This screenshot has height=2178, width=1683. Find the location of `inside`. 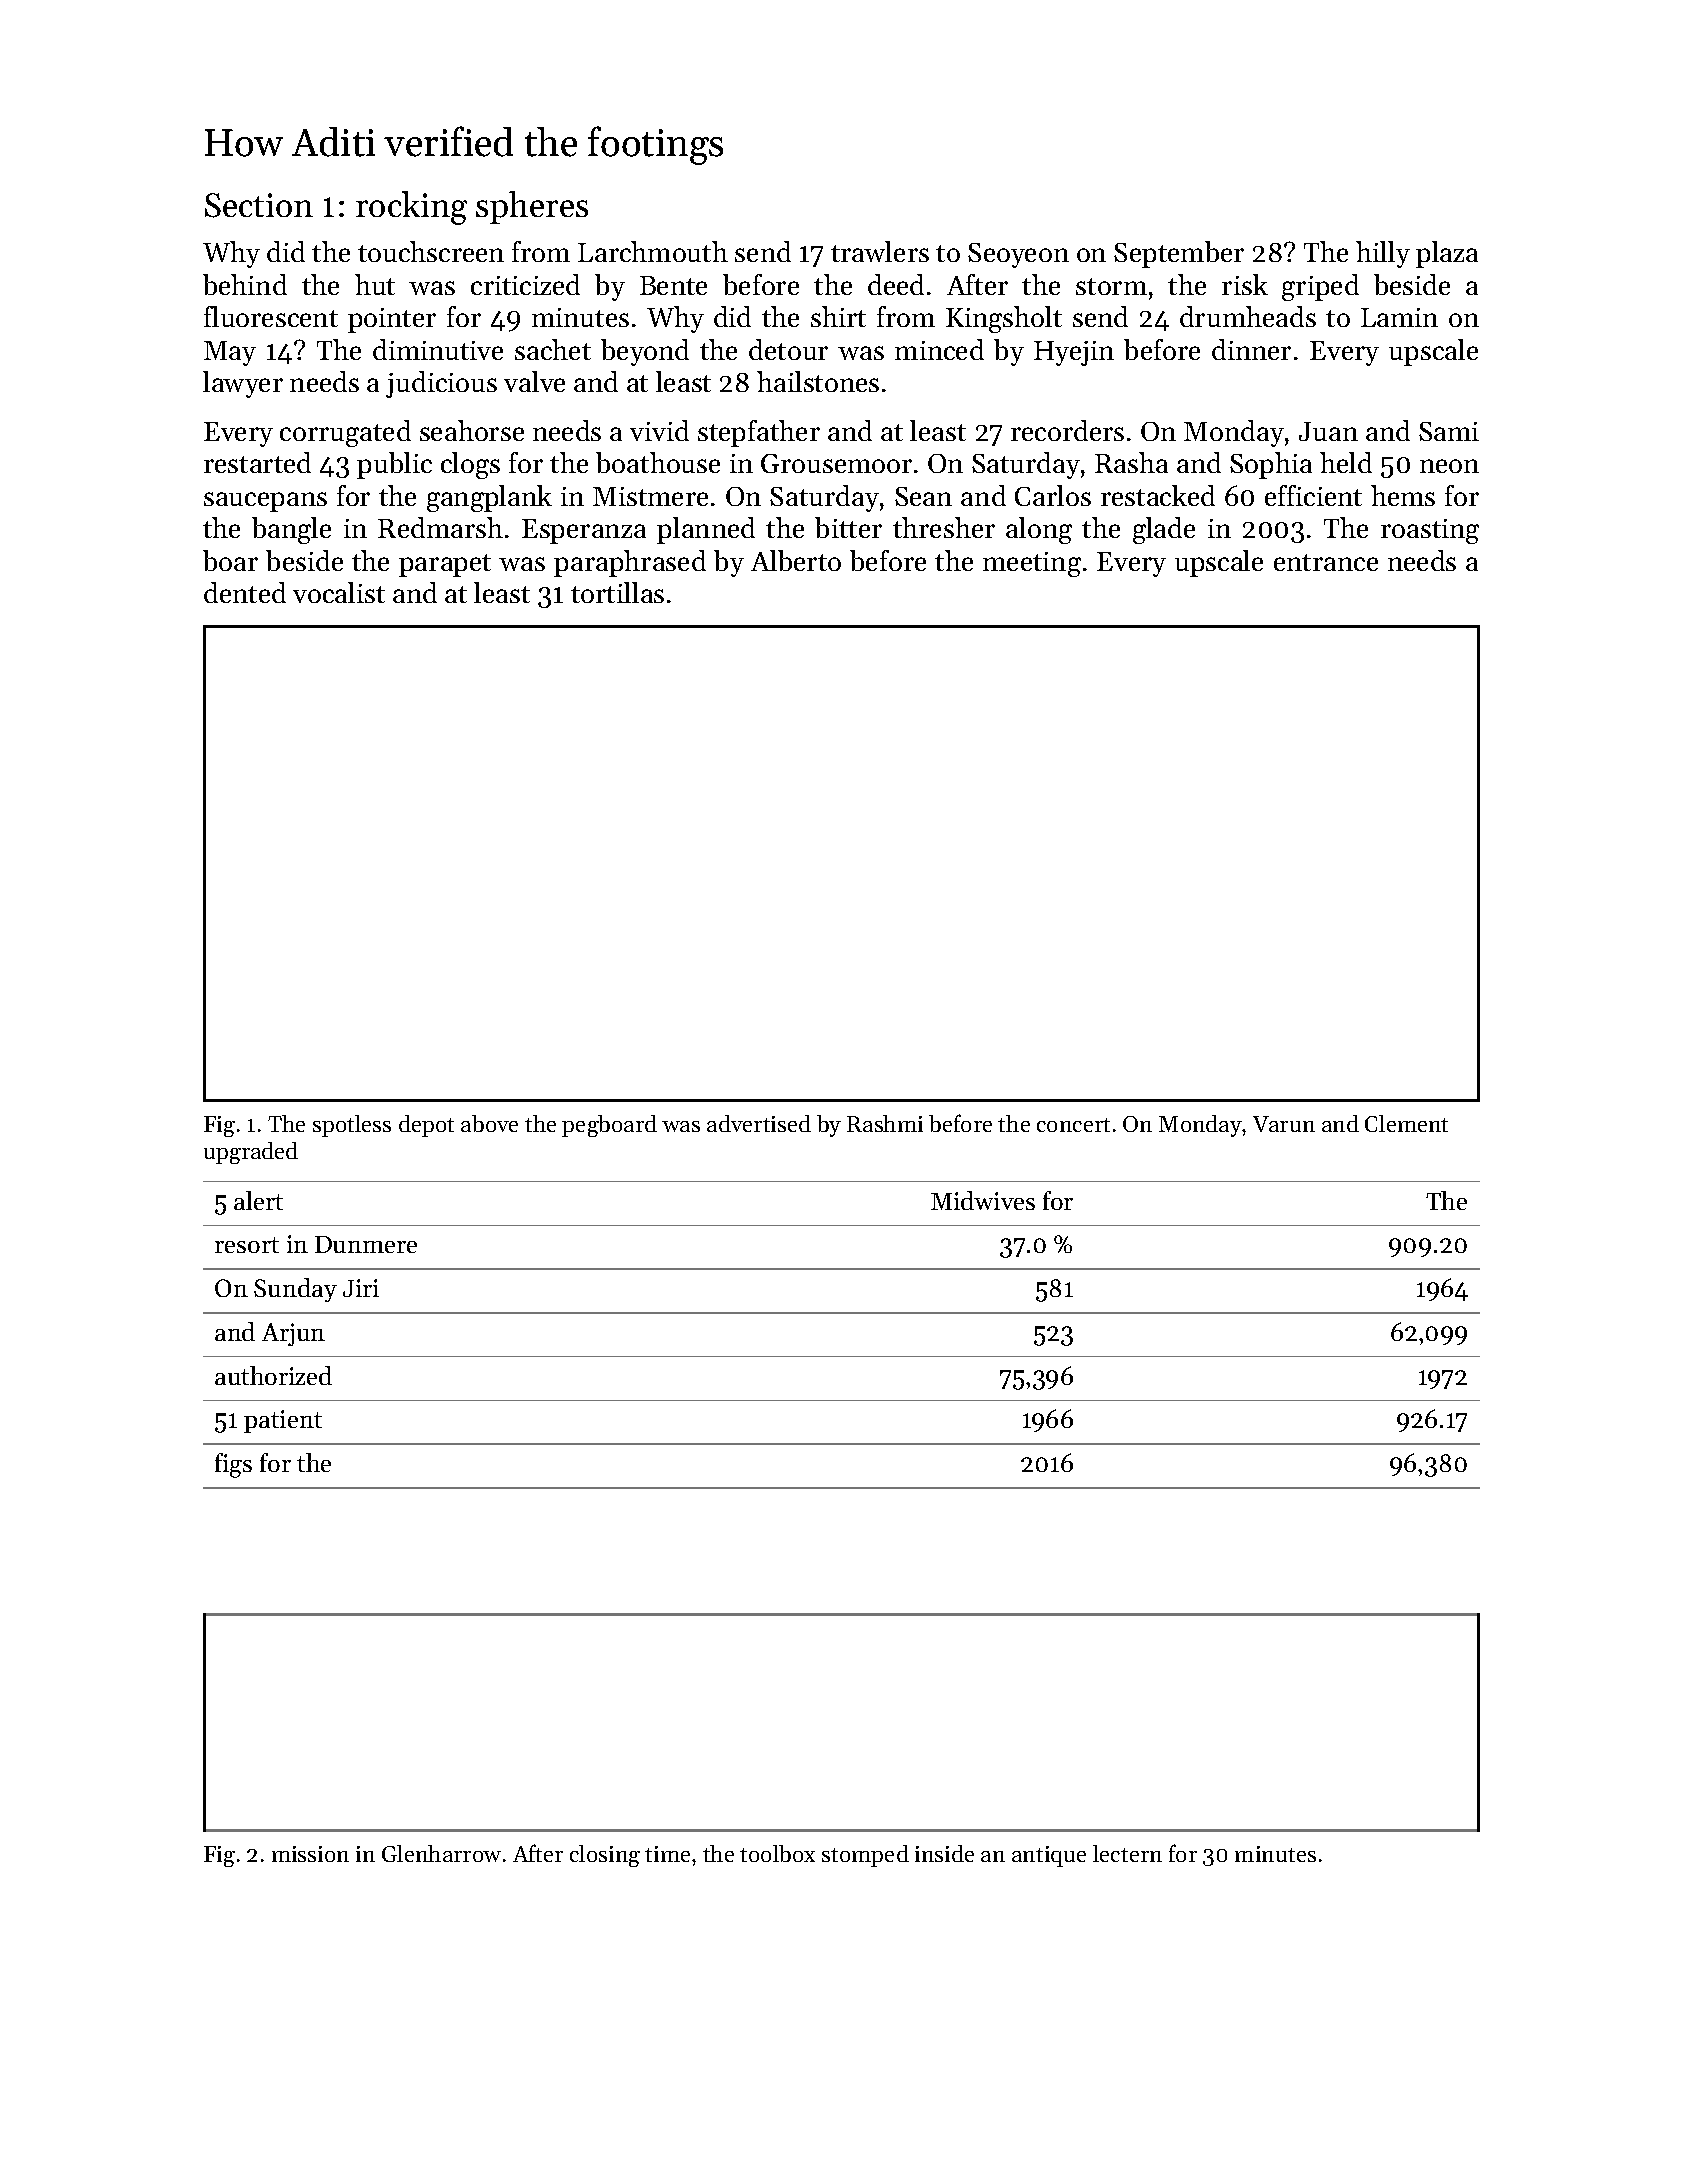

inside is located at coordinates (944, 1853).
